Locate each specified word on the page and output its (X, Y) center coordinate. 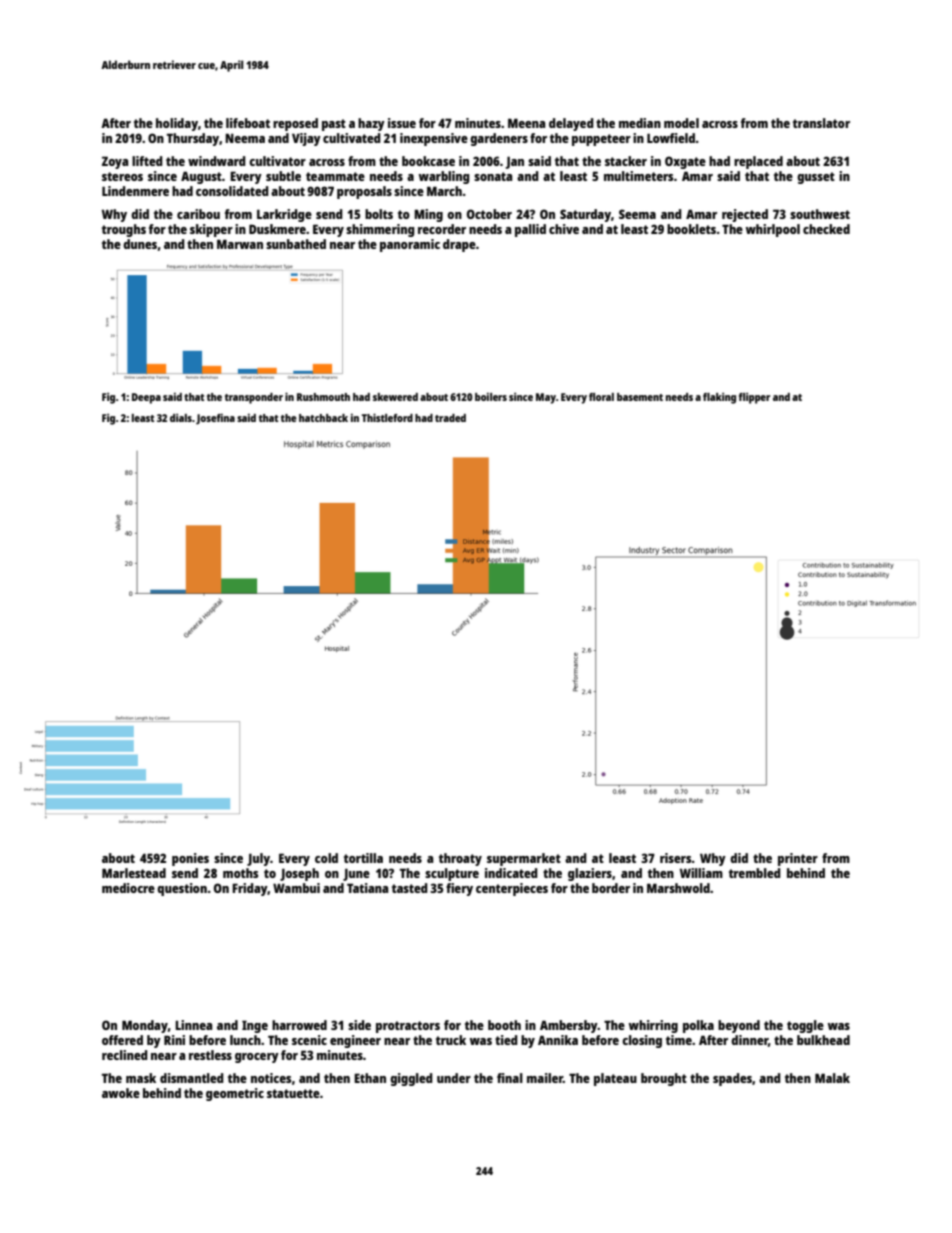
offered (122, 1040)
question (182, 889)
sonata (493, 176)
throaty (460, 859)
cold (326, 858)
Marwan (240, 244)
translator (821, 123)
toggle (805, 1026)
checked (826, 229)
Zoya (115, 162)
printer (798, 859)
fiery (459, 889)
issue (402, 123)
